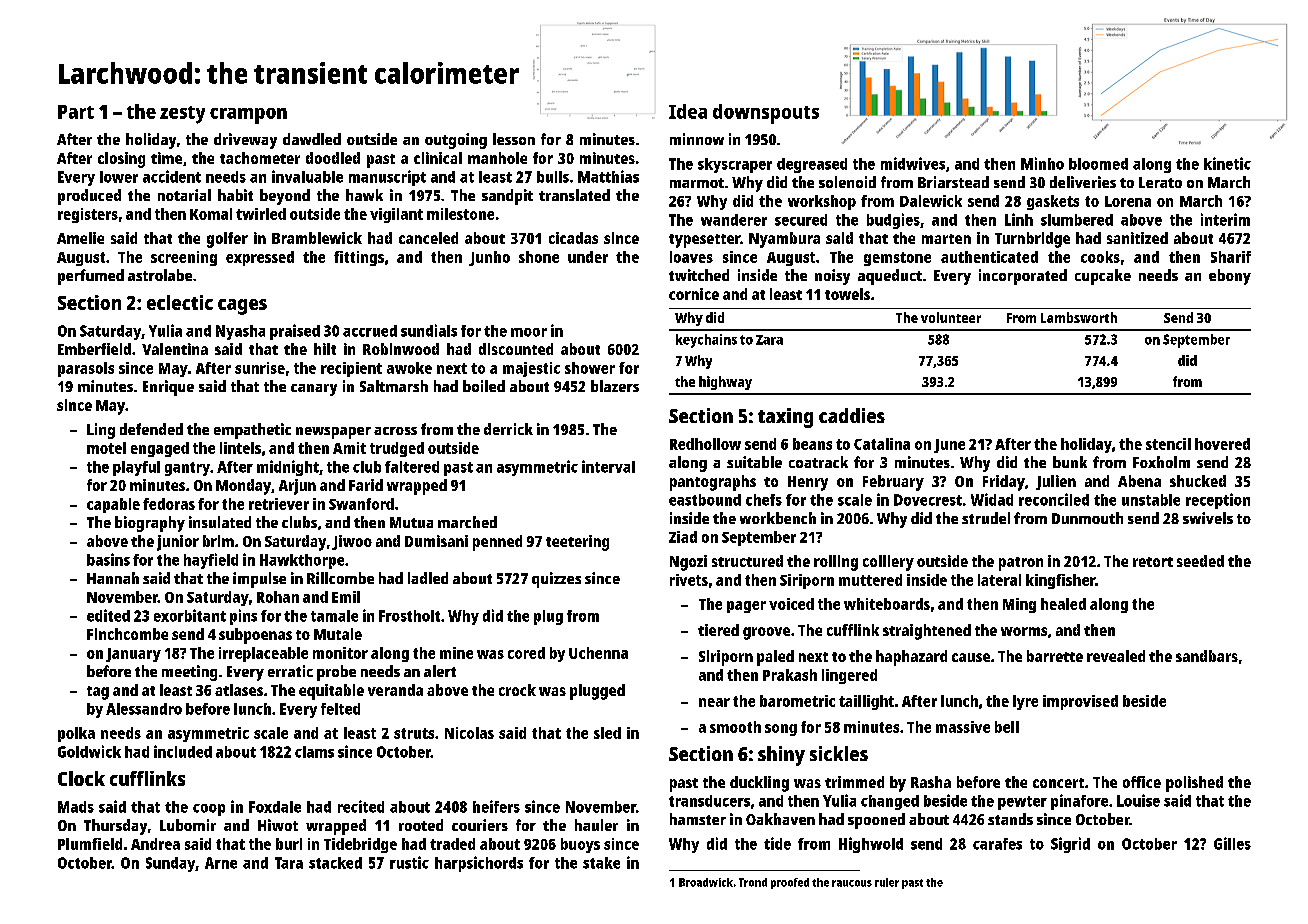 This screenshot has width=1308, height=924. What do you see at coordinates (1007, 727) in the screenshot?
I see `bell` at bounding box center [1007, 727].
